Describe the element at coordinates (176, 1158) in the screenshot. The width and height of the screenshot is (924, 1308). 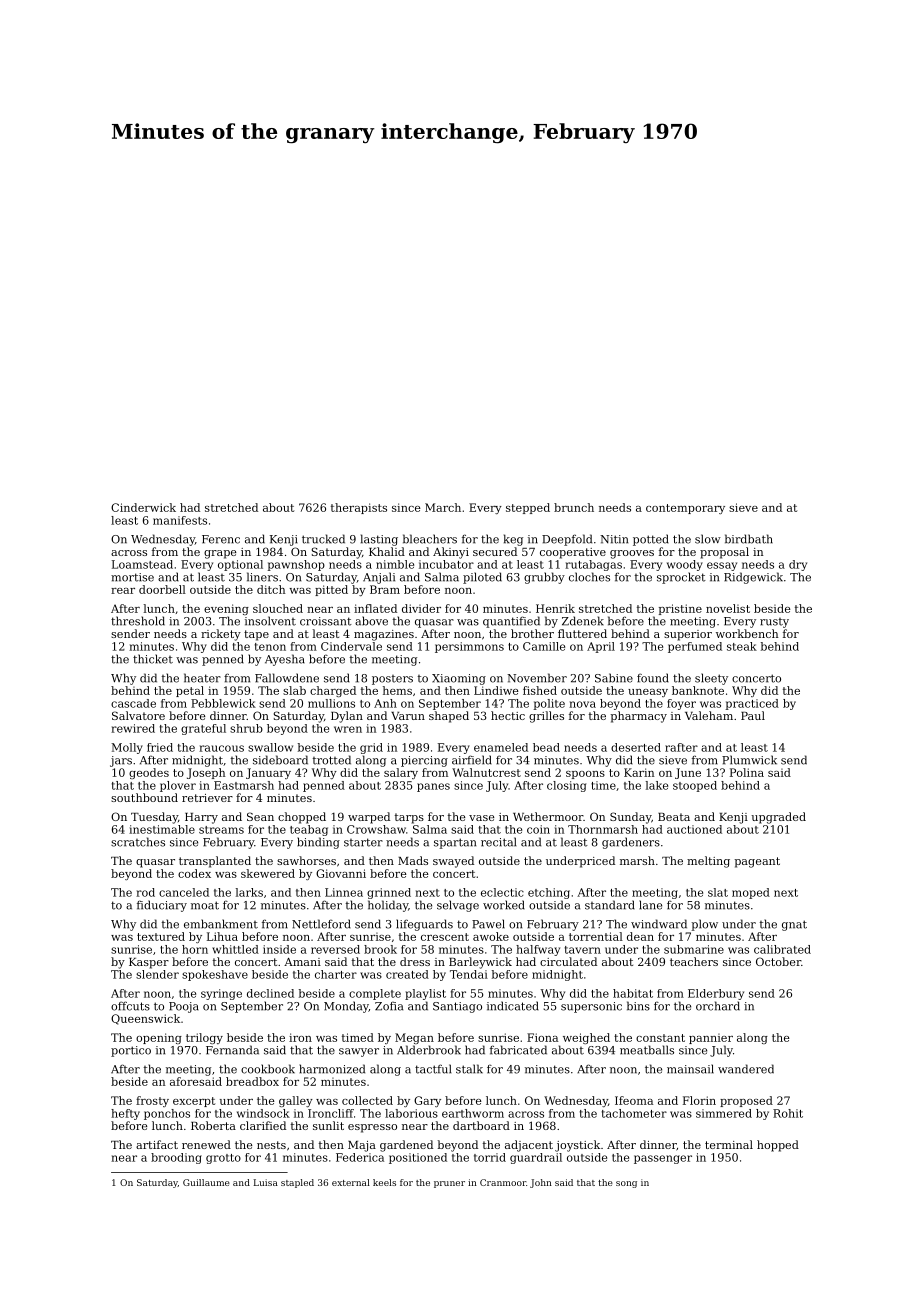
I see `brooding` at that location.
